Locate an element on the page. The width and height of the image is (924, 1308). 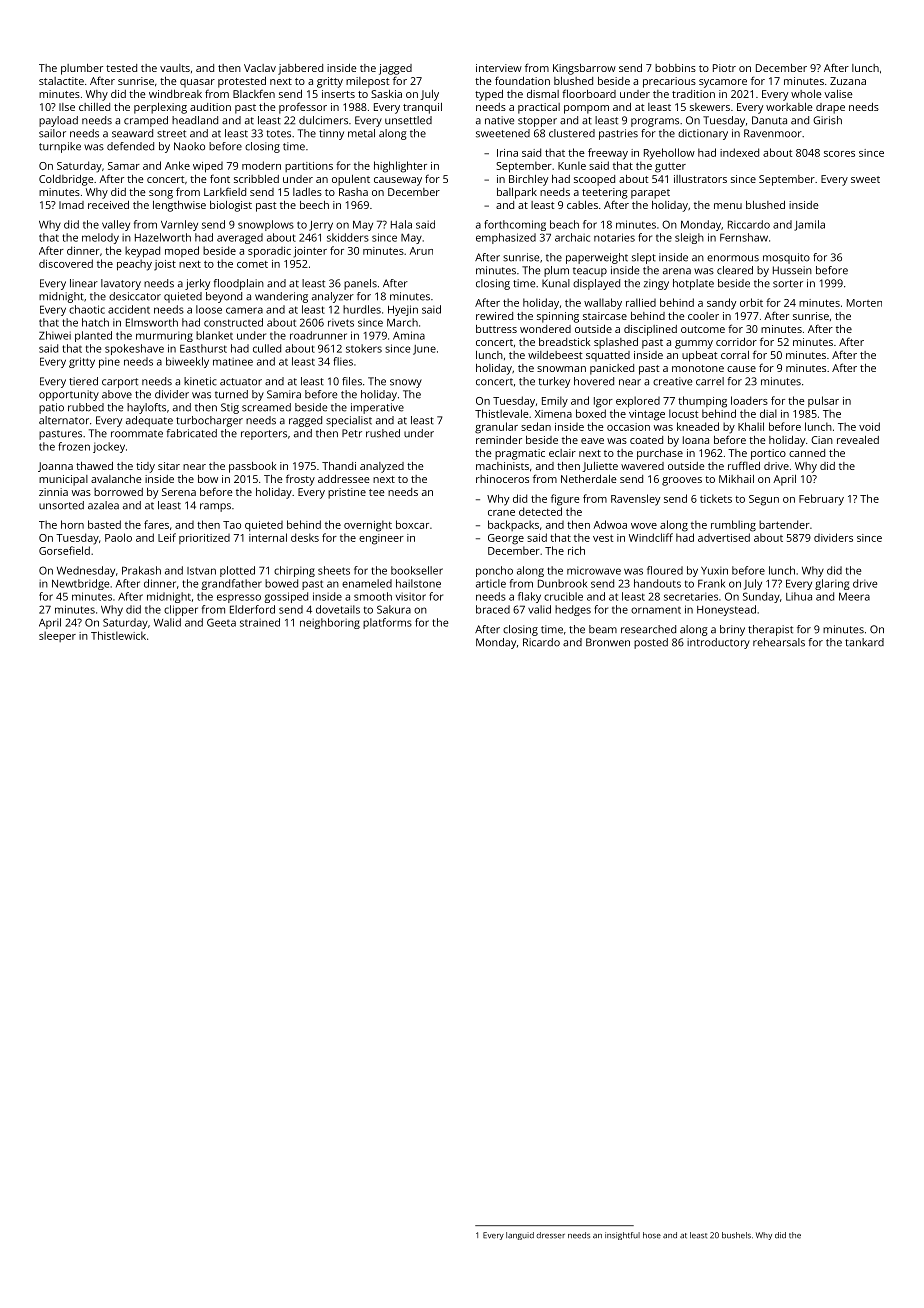
languid is located at coordinates (520, 1236).
